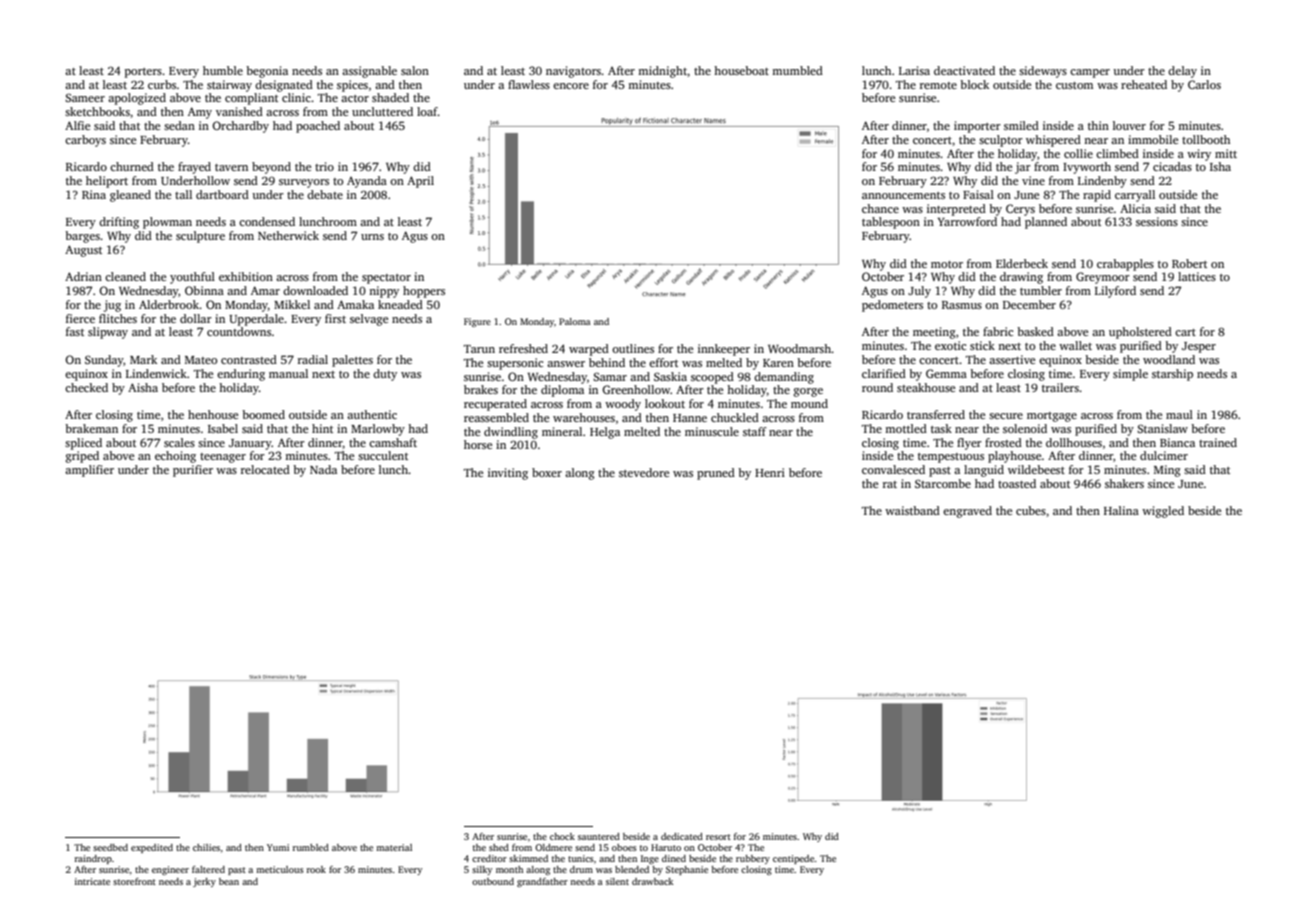 The width and height of the image is (1308, 924). Describe the element at coordinates (206, 847) in the image. I see `chilies` at that location.
